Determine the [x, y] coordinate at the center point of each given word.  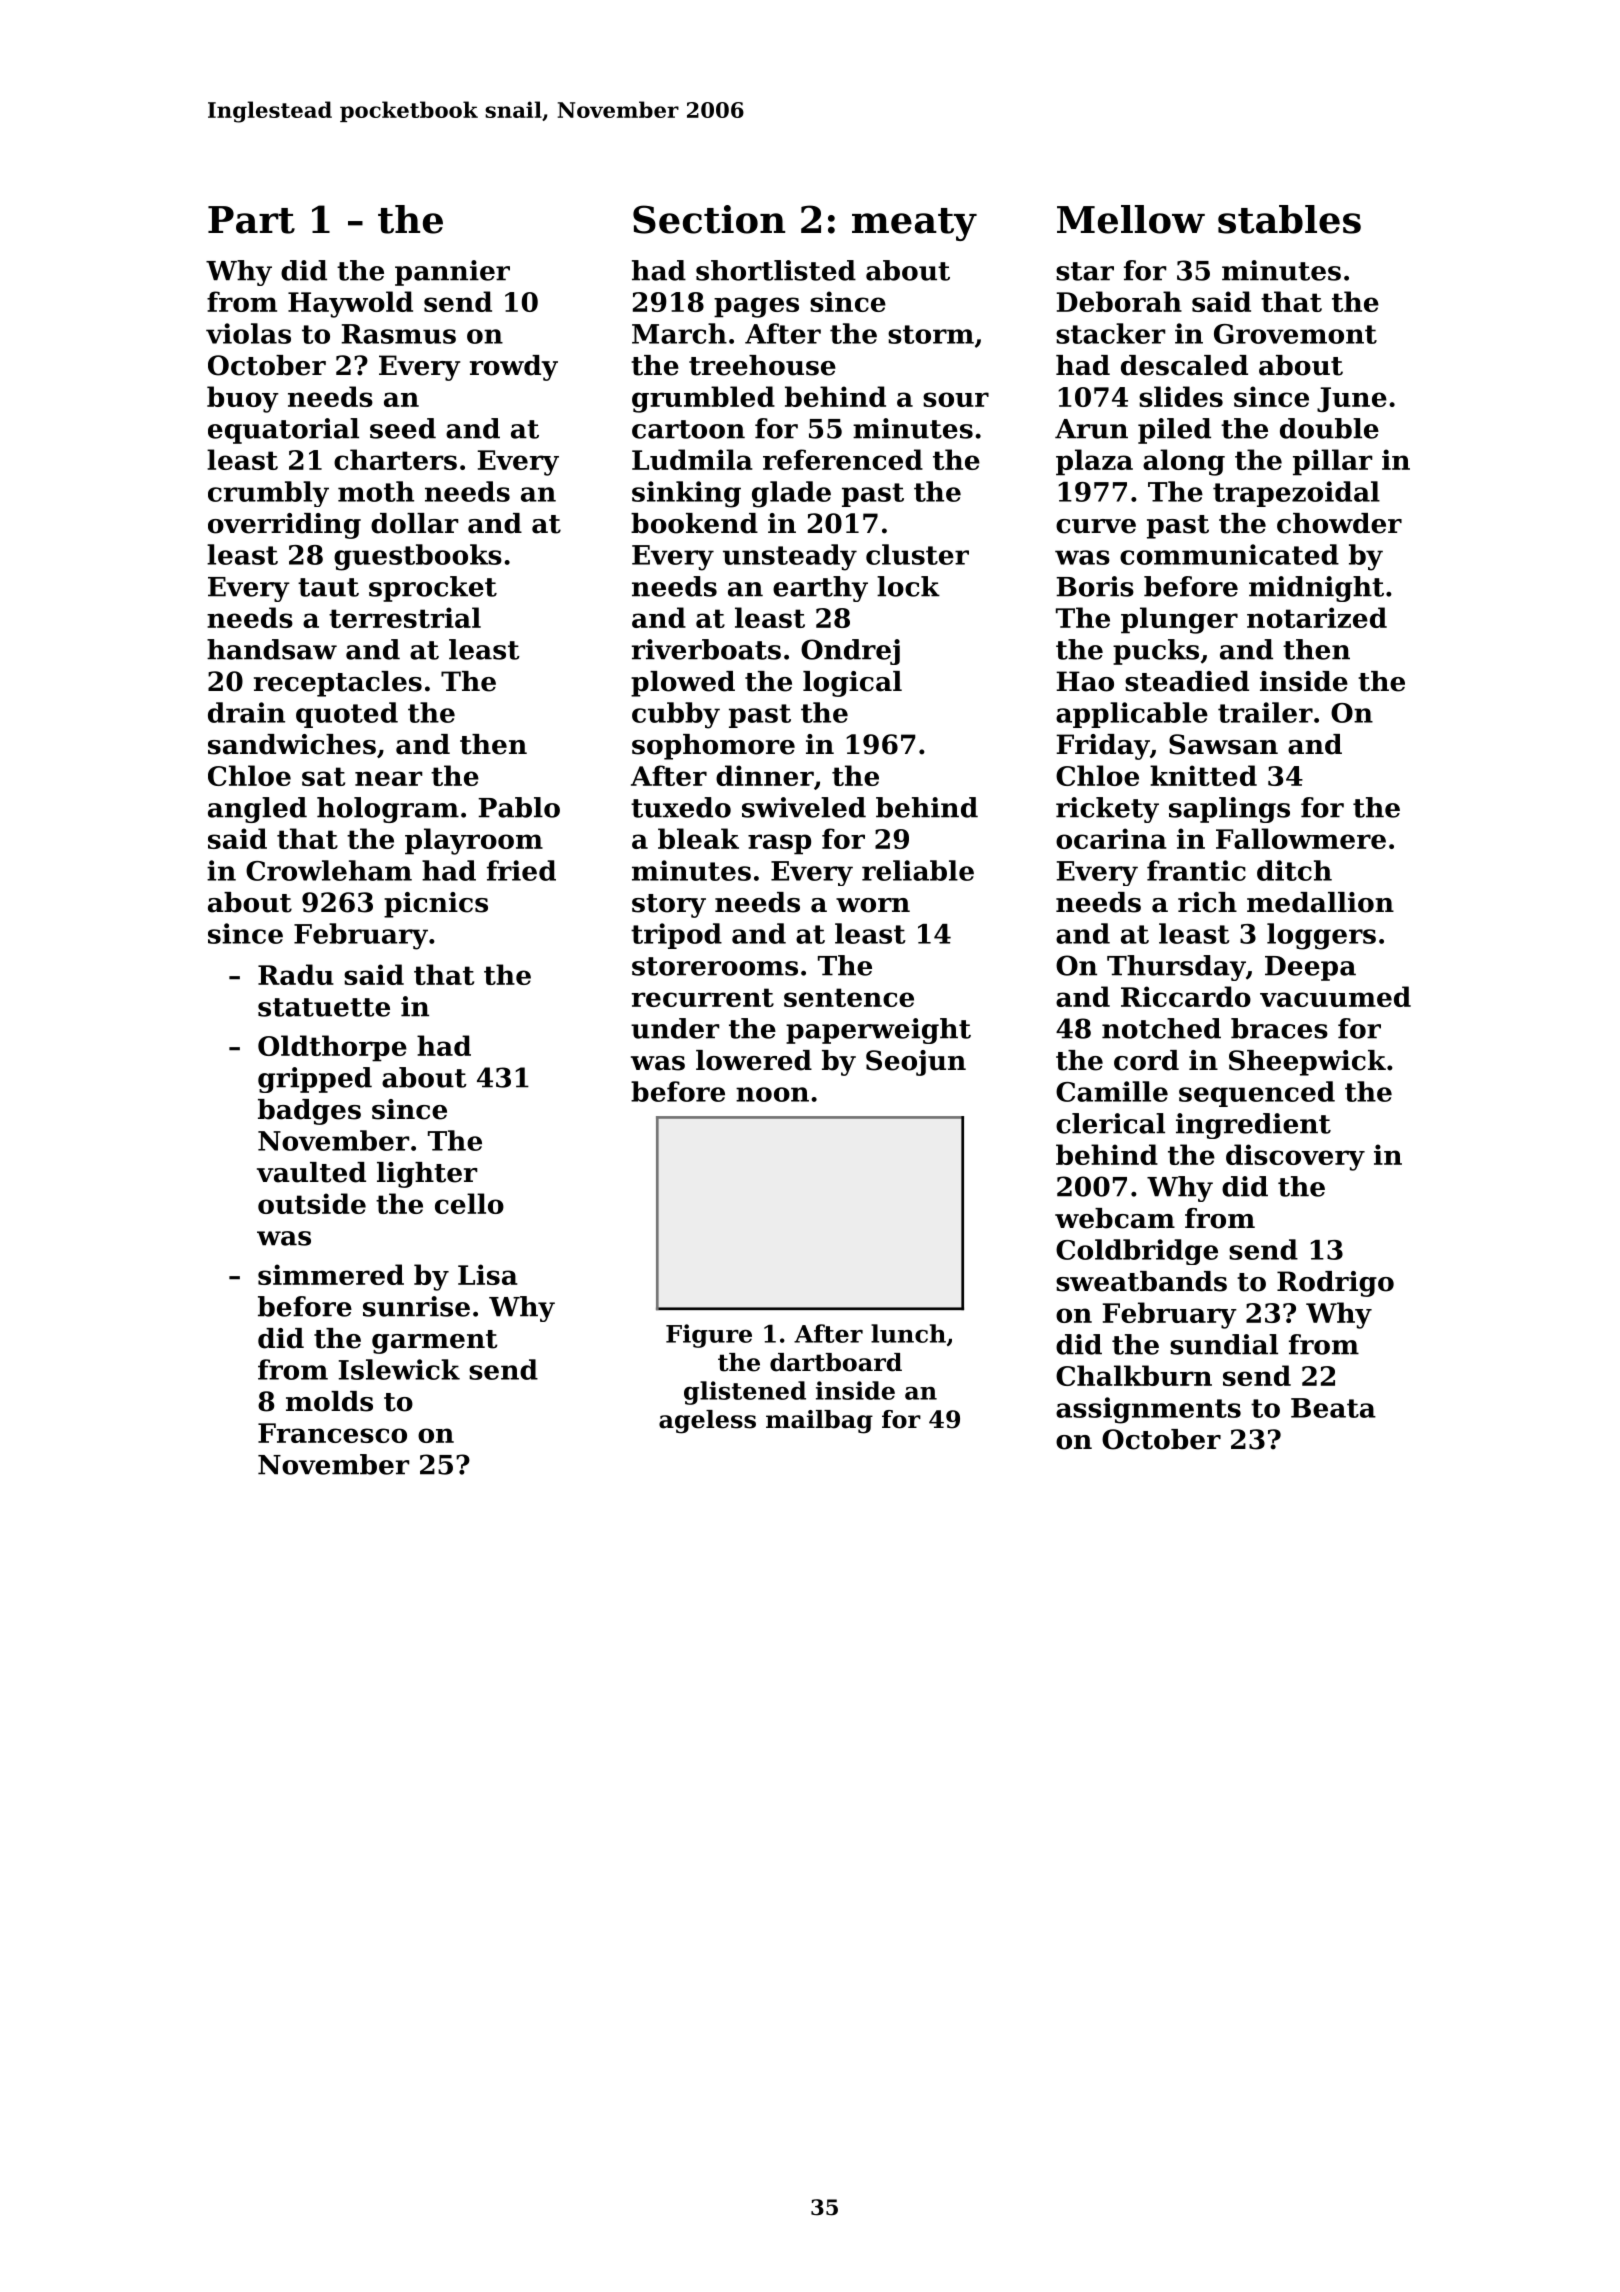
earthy [820, 589]
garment [435, 1342]
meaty [914, 224]
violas [248, 333]
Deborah [1119, 301]
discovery [1295, 1157]
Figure [709, 1336]
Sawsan [1223, 744]
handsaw [272, 649]
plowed [683, 684]
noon [772, 1094]
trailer [1265, 712]
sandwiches [292, 744]
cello [469, 1203]
